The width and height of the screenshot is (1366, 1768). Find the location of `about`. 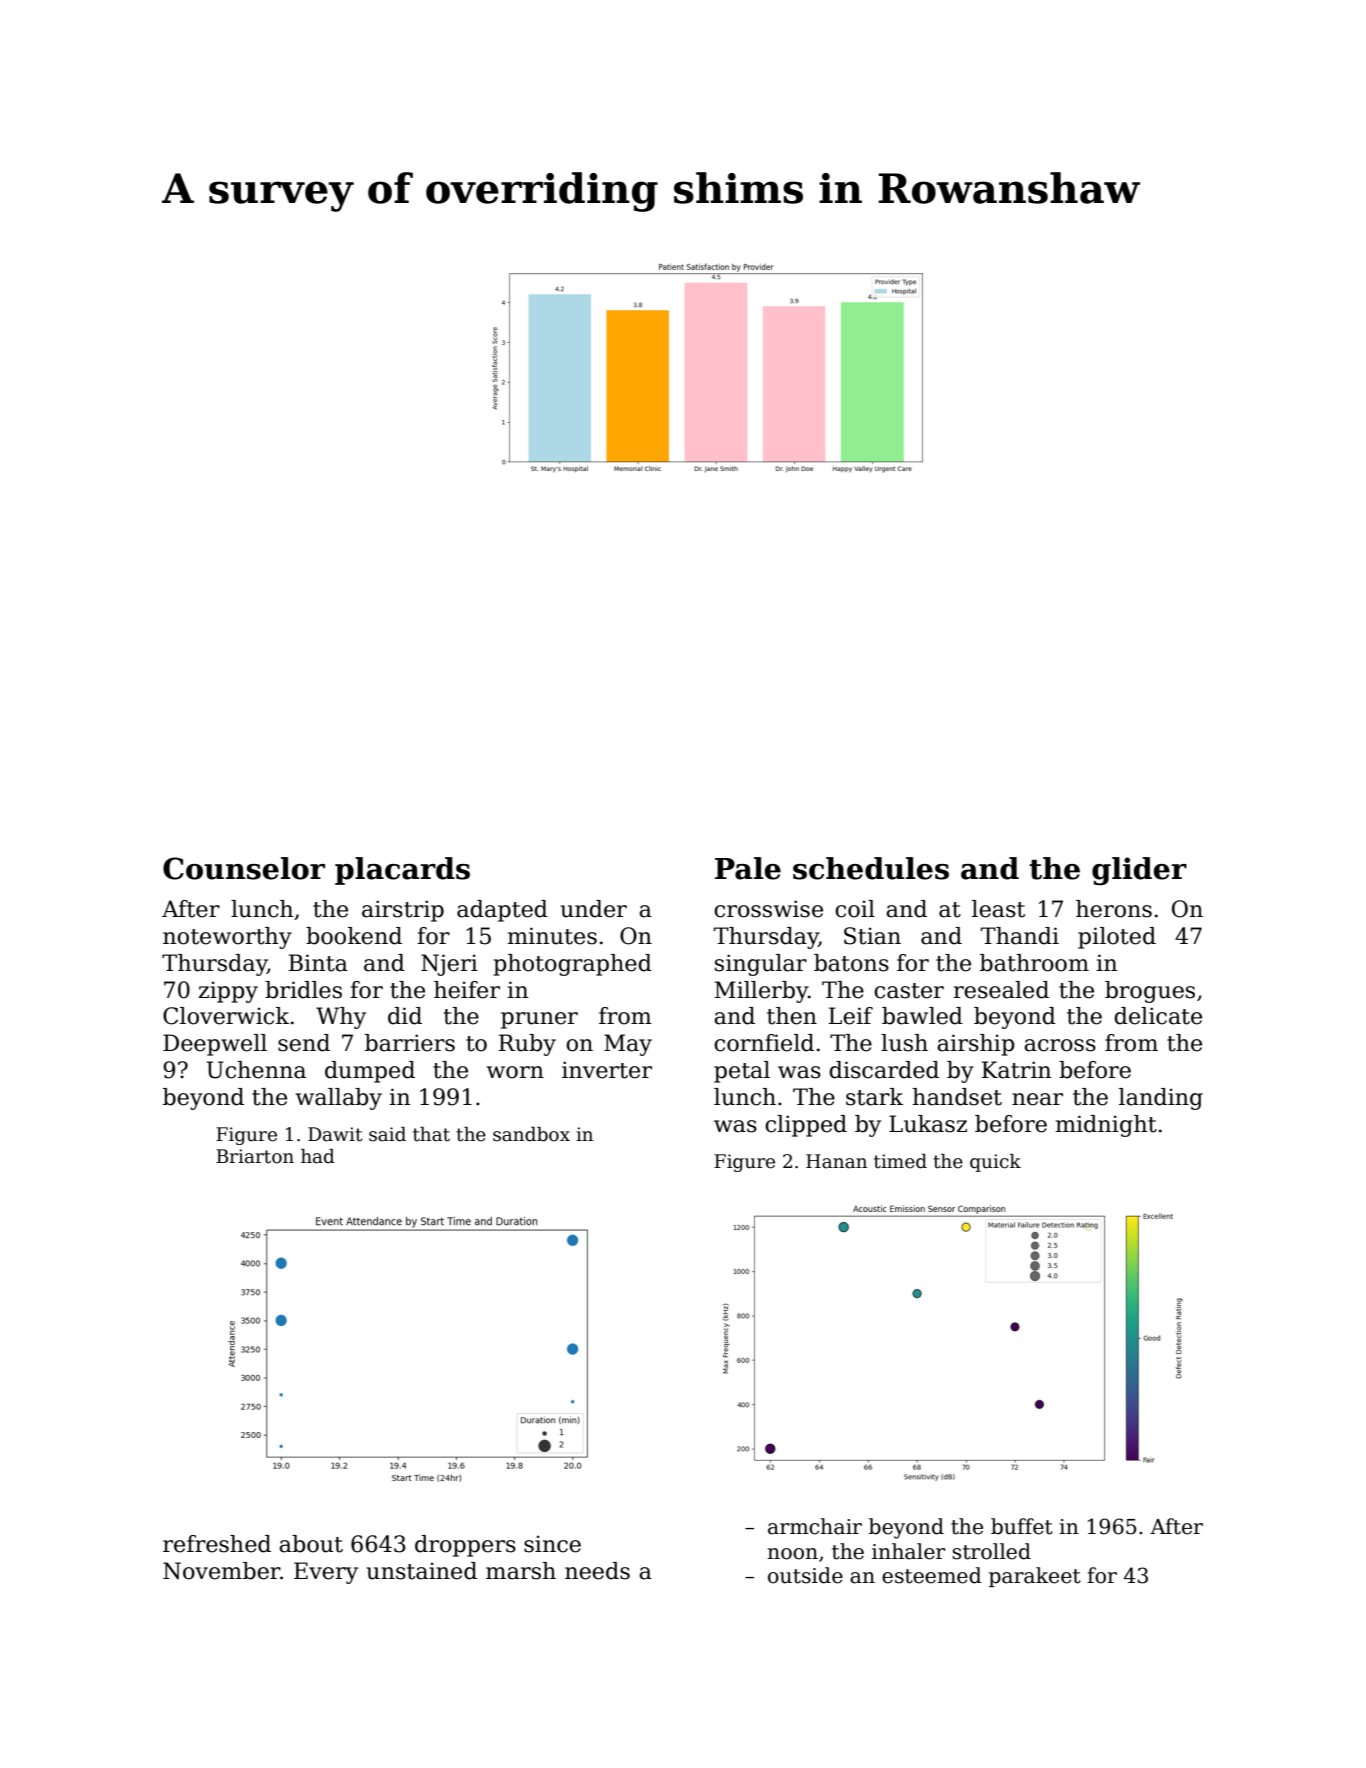

about is located at coordinates (311, 1544).
